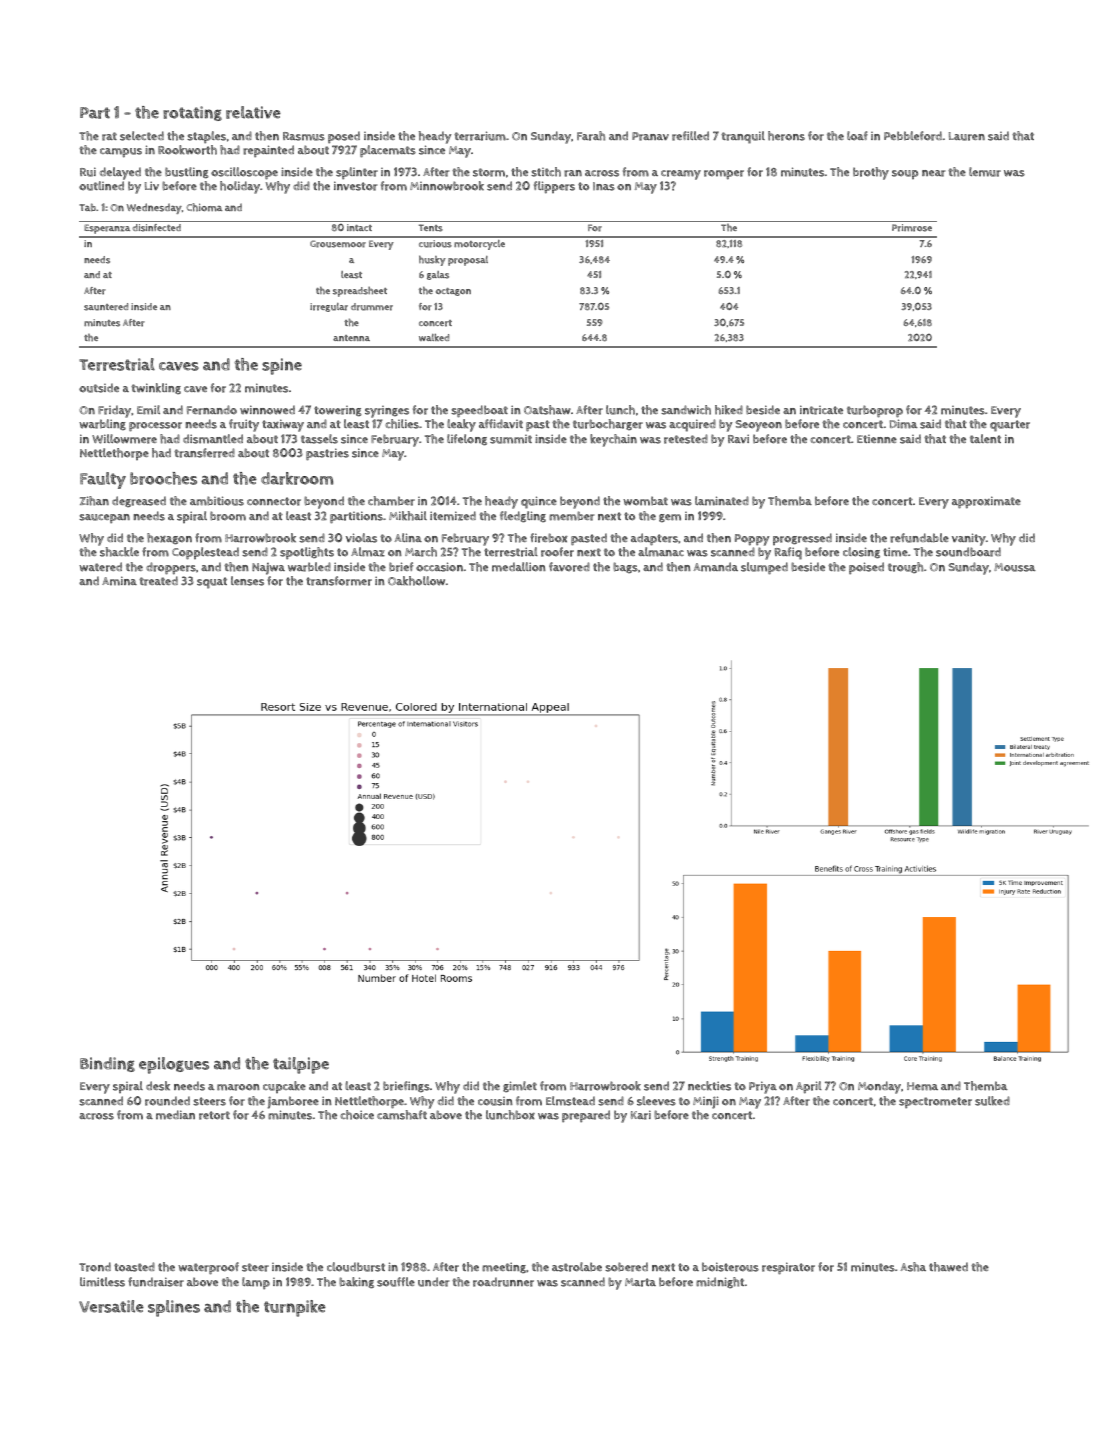 The image size is (1117, 1445). Describe the element at coordinates (571, 516) in the screenshot. I see `member` at that location.
